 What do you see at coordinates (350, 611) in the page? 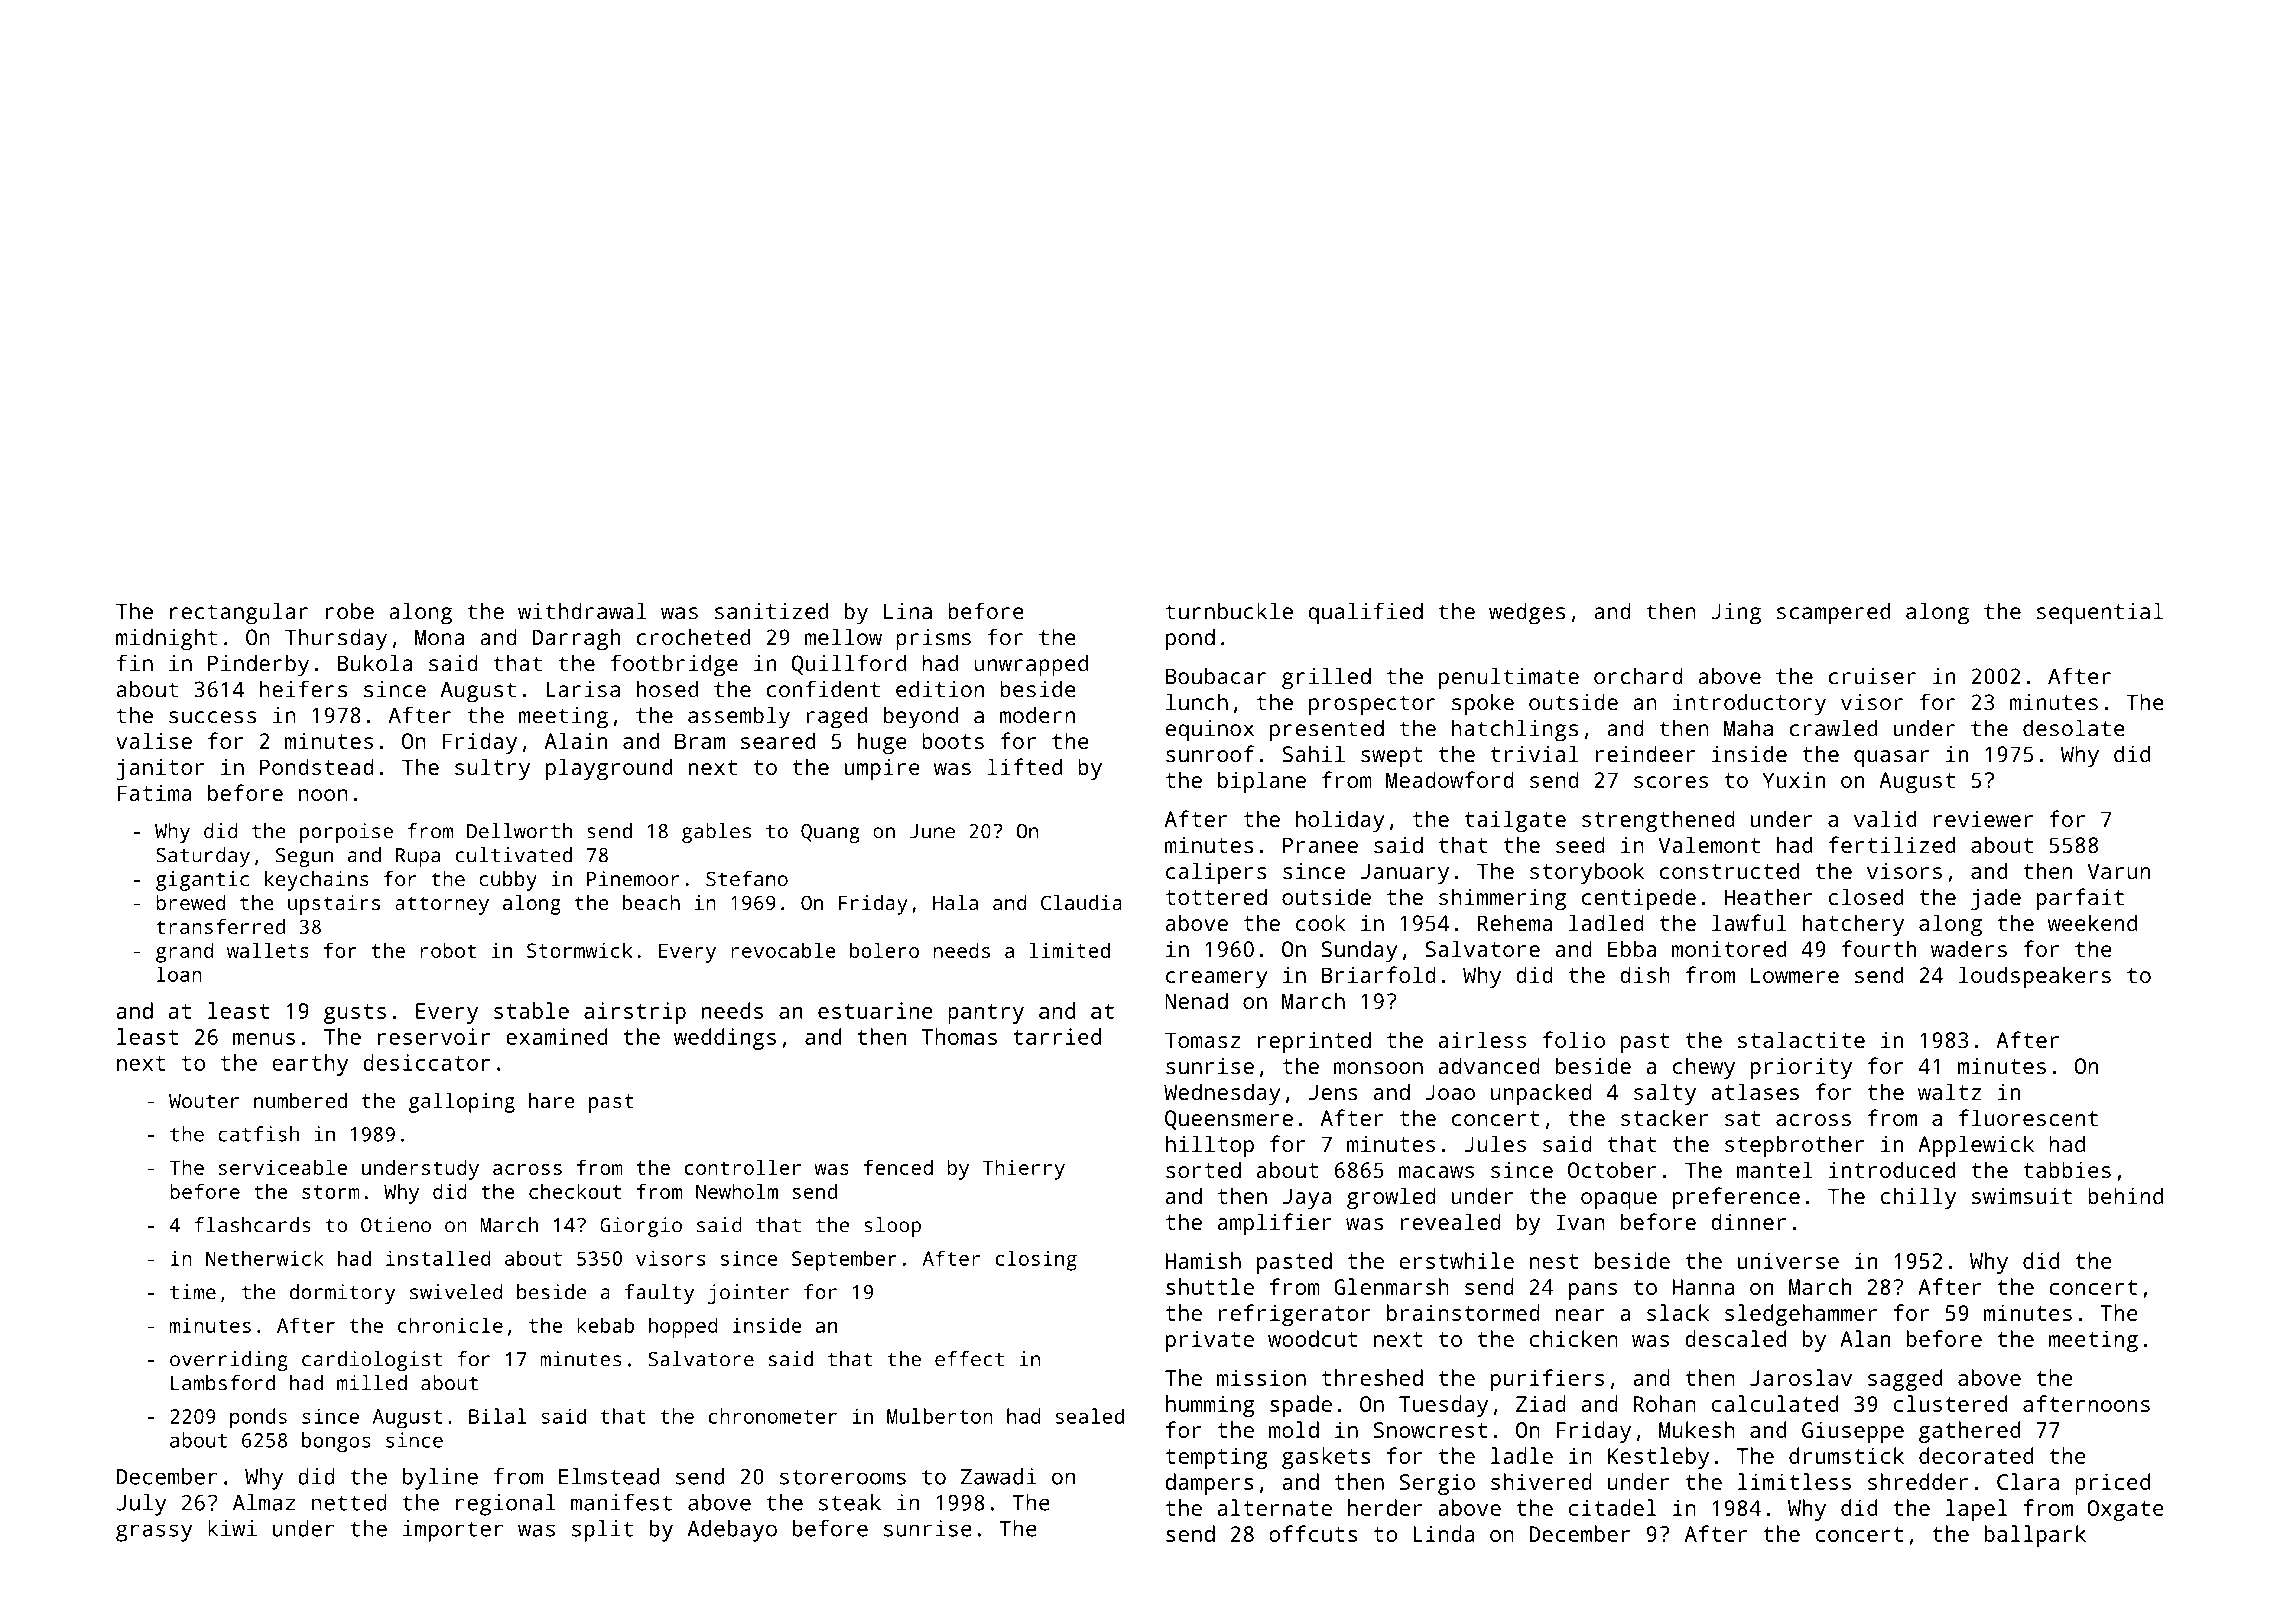
I see `robe` at bounding box center [350, 611].
